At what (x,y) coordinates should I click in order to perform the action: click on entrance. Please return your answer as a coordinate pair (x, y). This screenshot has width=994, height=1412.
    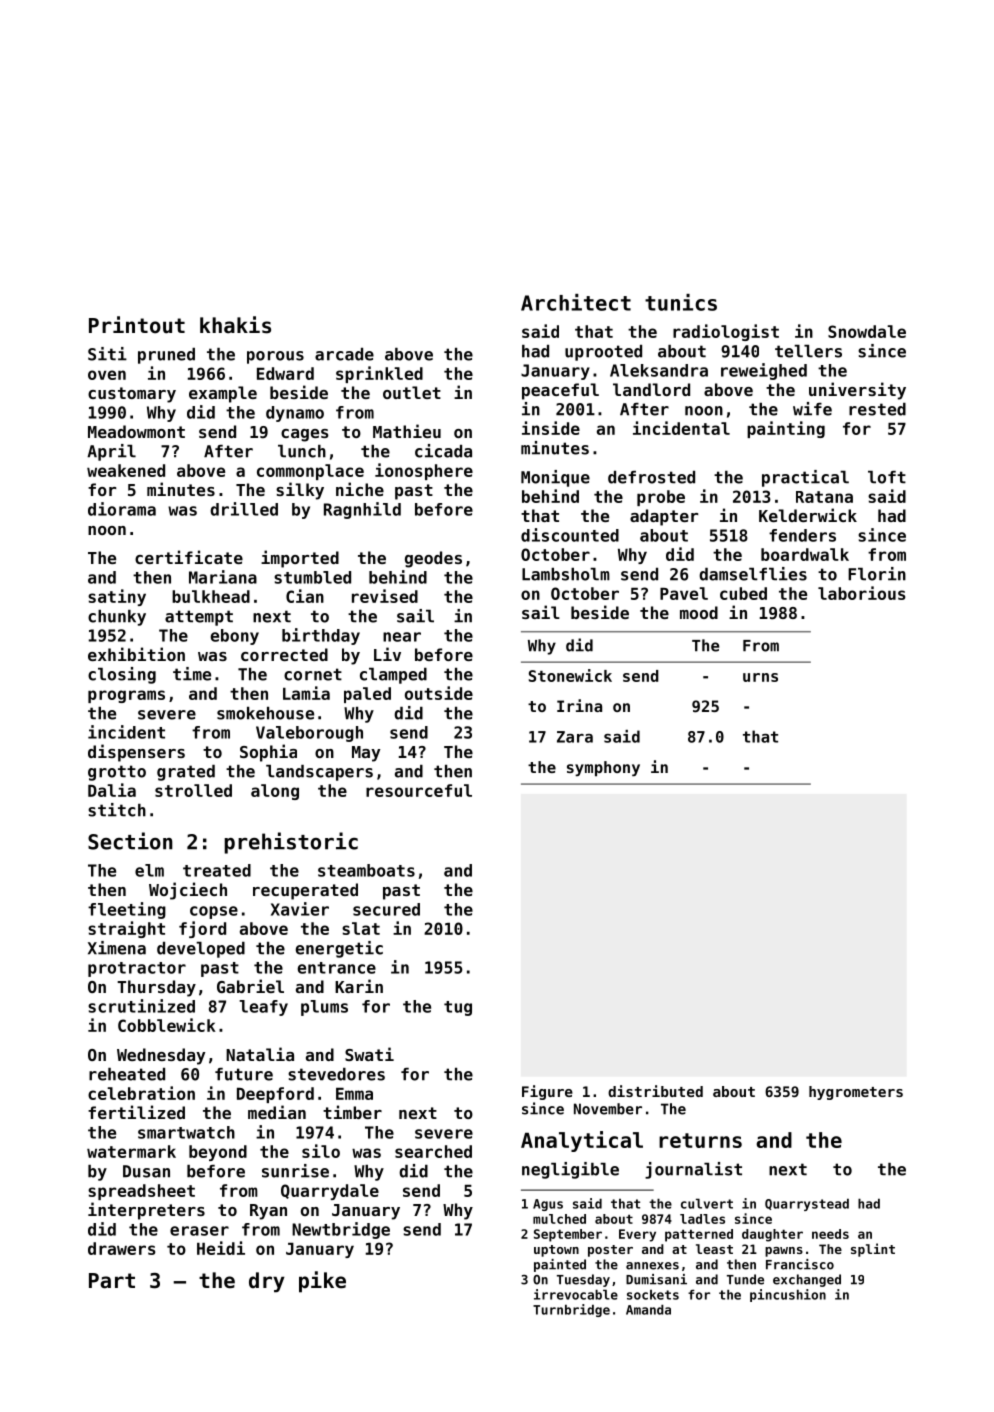
    Looking at the image, I should click on (337, 968).
